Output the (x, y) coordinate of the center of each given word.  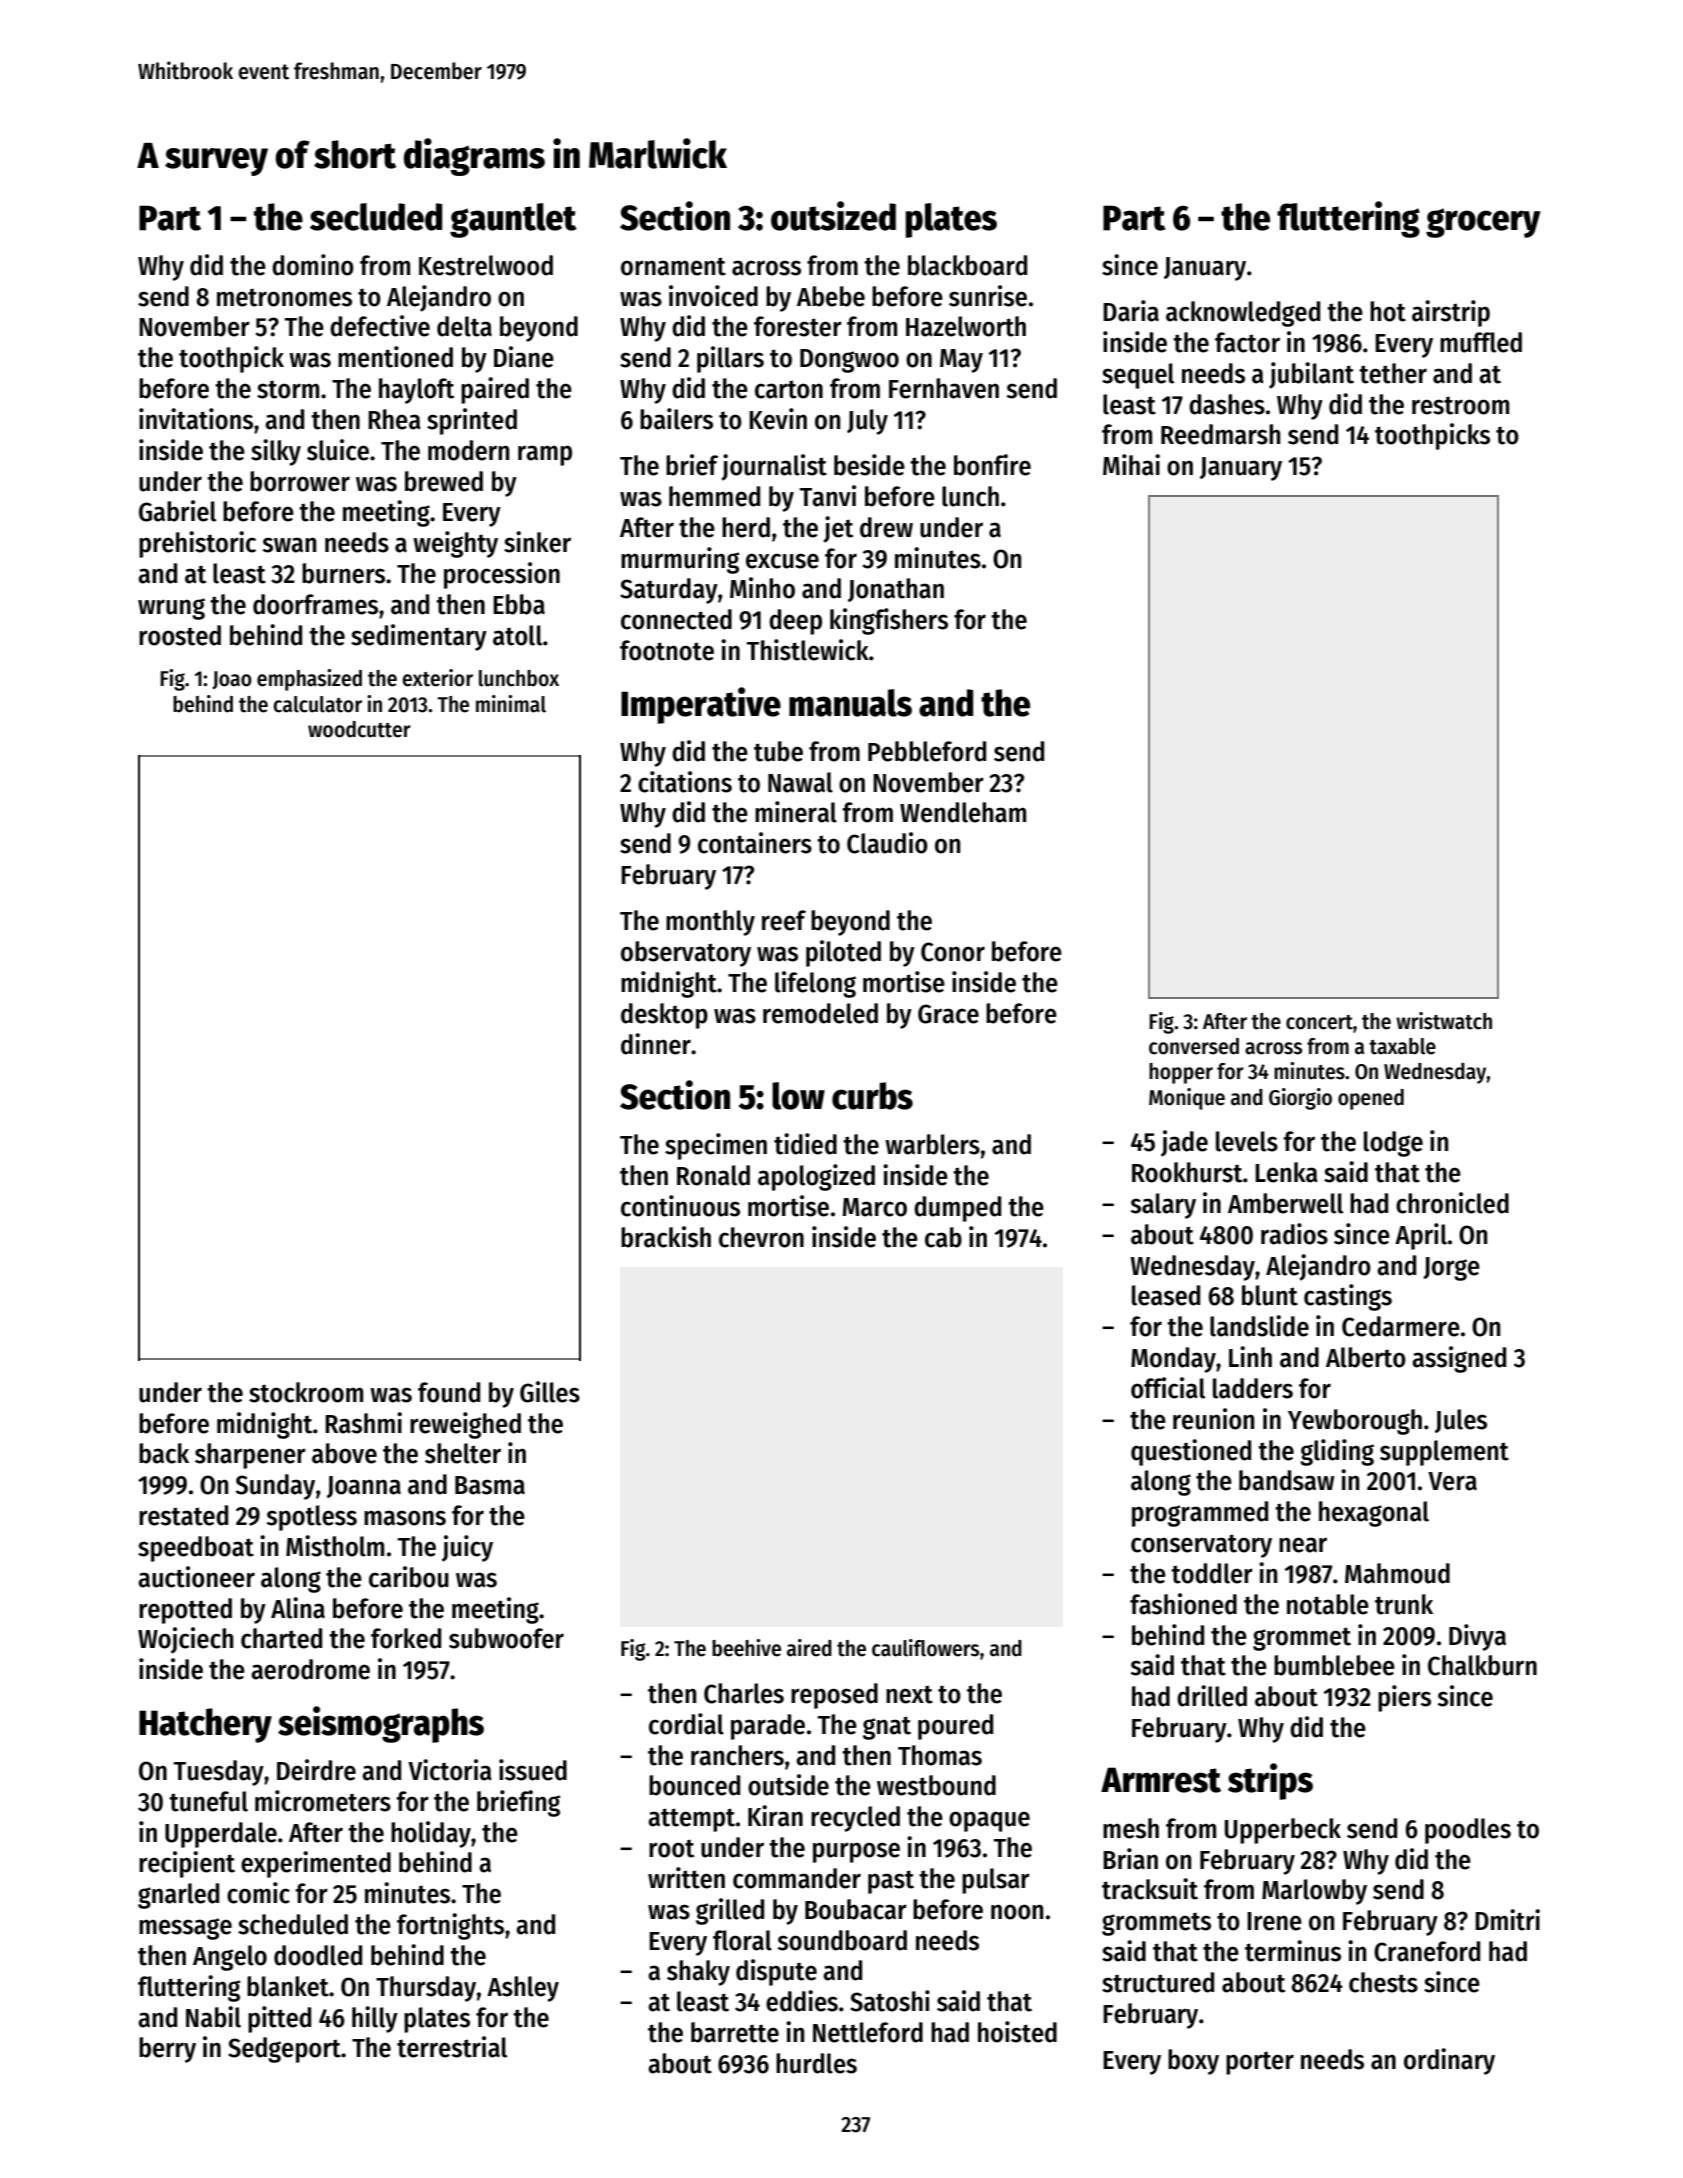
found (449, 1392)
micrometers (323, 1801)
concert (1319, 1022)
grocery (1483, 223)
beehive (746, 1648)
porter (1260, 2063)
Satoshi (890, 2001)
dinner (656, 1044)
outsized (833, 216)
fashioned (1183, 1604)
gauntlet (513, 220)
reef (784, 920)
